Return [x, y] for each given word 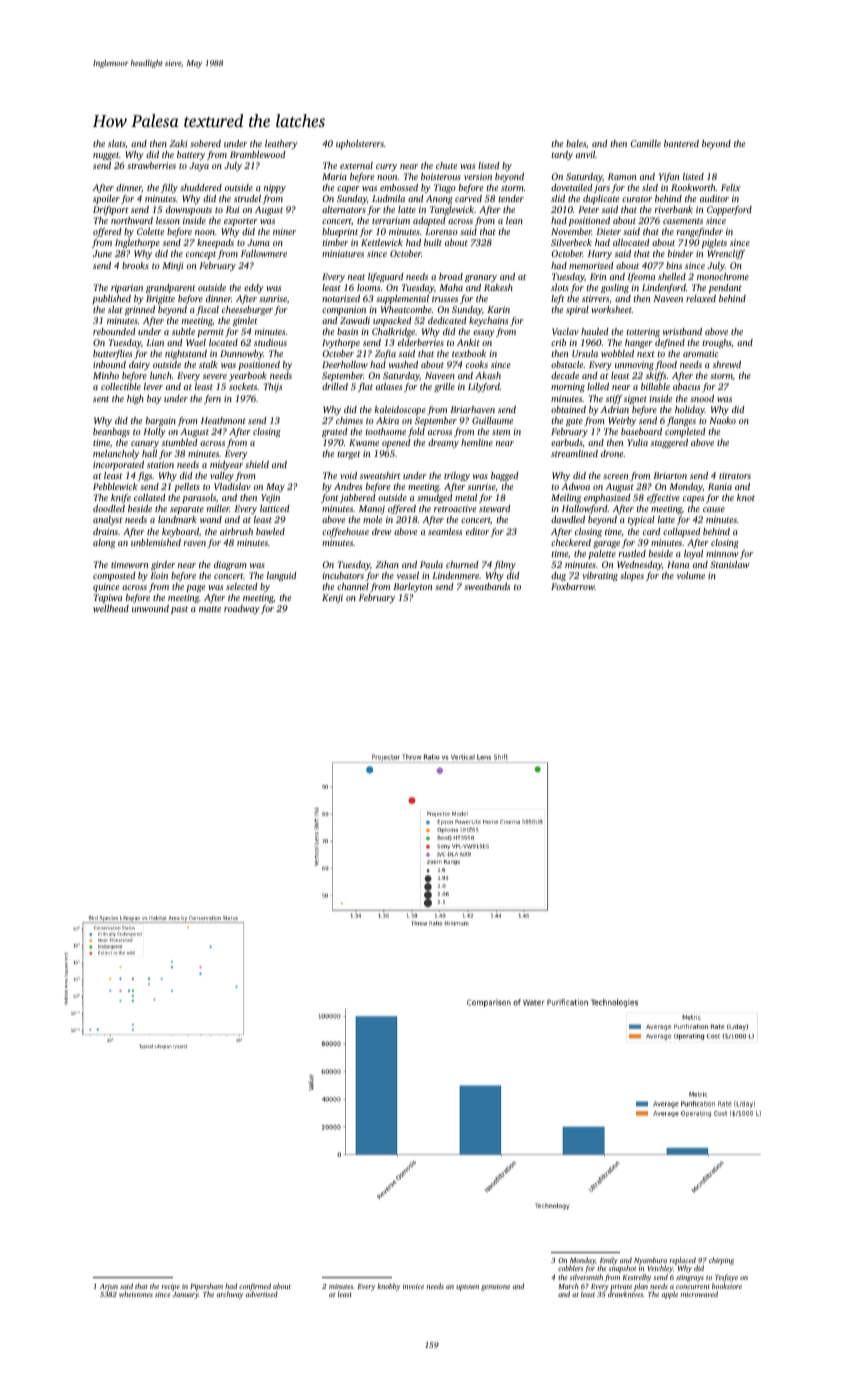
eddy [254, 288]
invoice [413, 1286]
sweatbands [487, 586]
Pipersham [206, 1287]
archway [230, 1295]
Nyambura [650, 1261]
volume [691, 575]
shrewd [727, 364]
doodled [109, 508]
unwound [150, 608]
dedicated [447, 320]
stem [501, 432]
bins [674, 265]
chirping [721, 1261]
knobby [388, 1287]
